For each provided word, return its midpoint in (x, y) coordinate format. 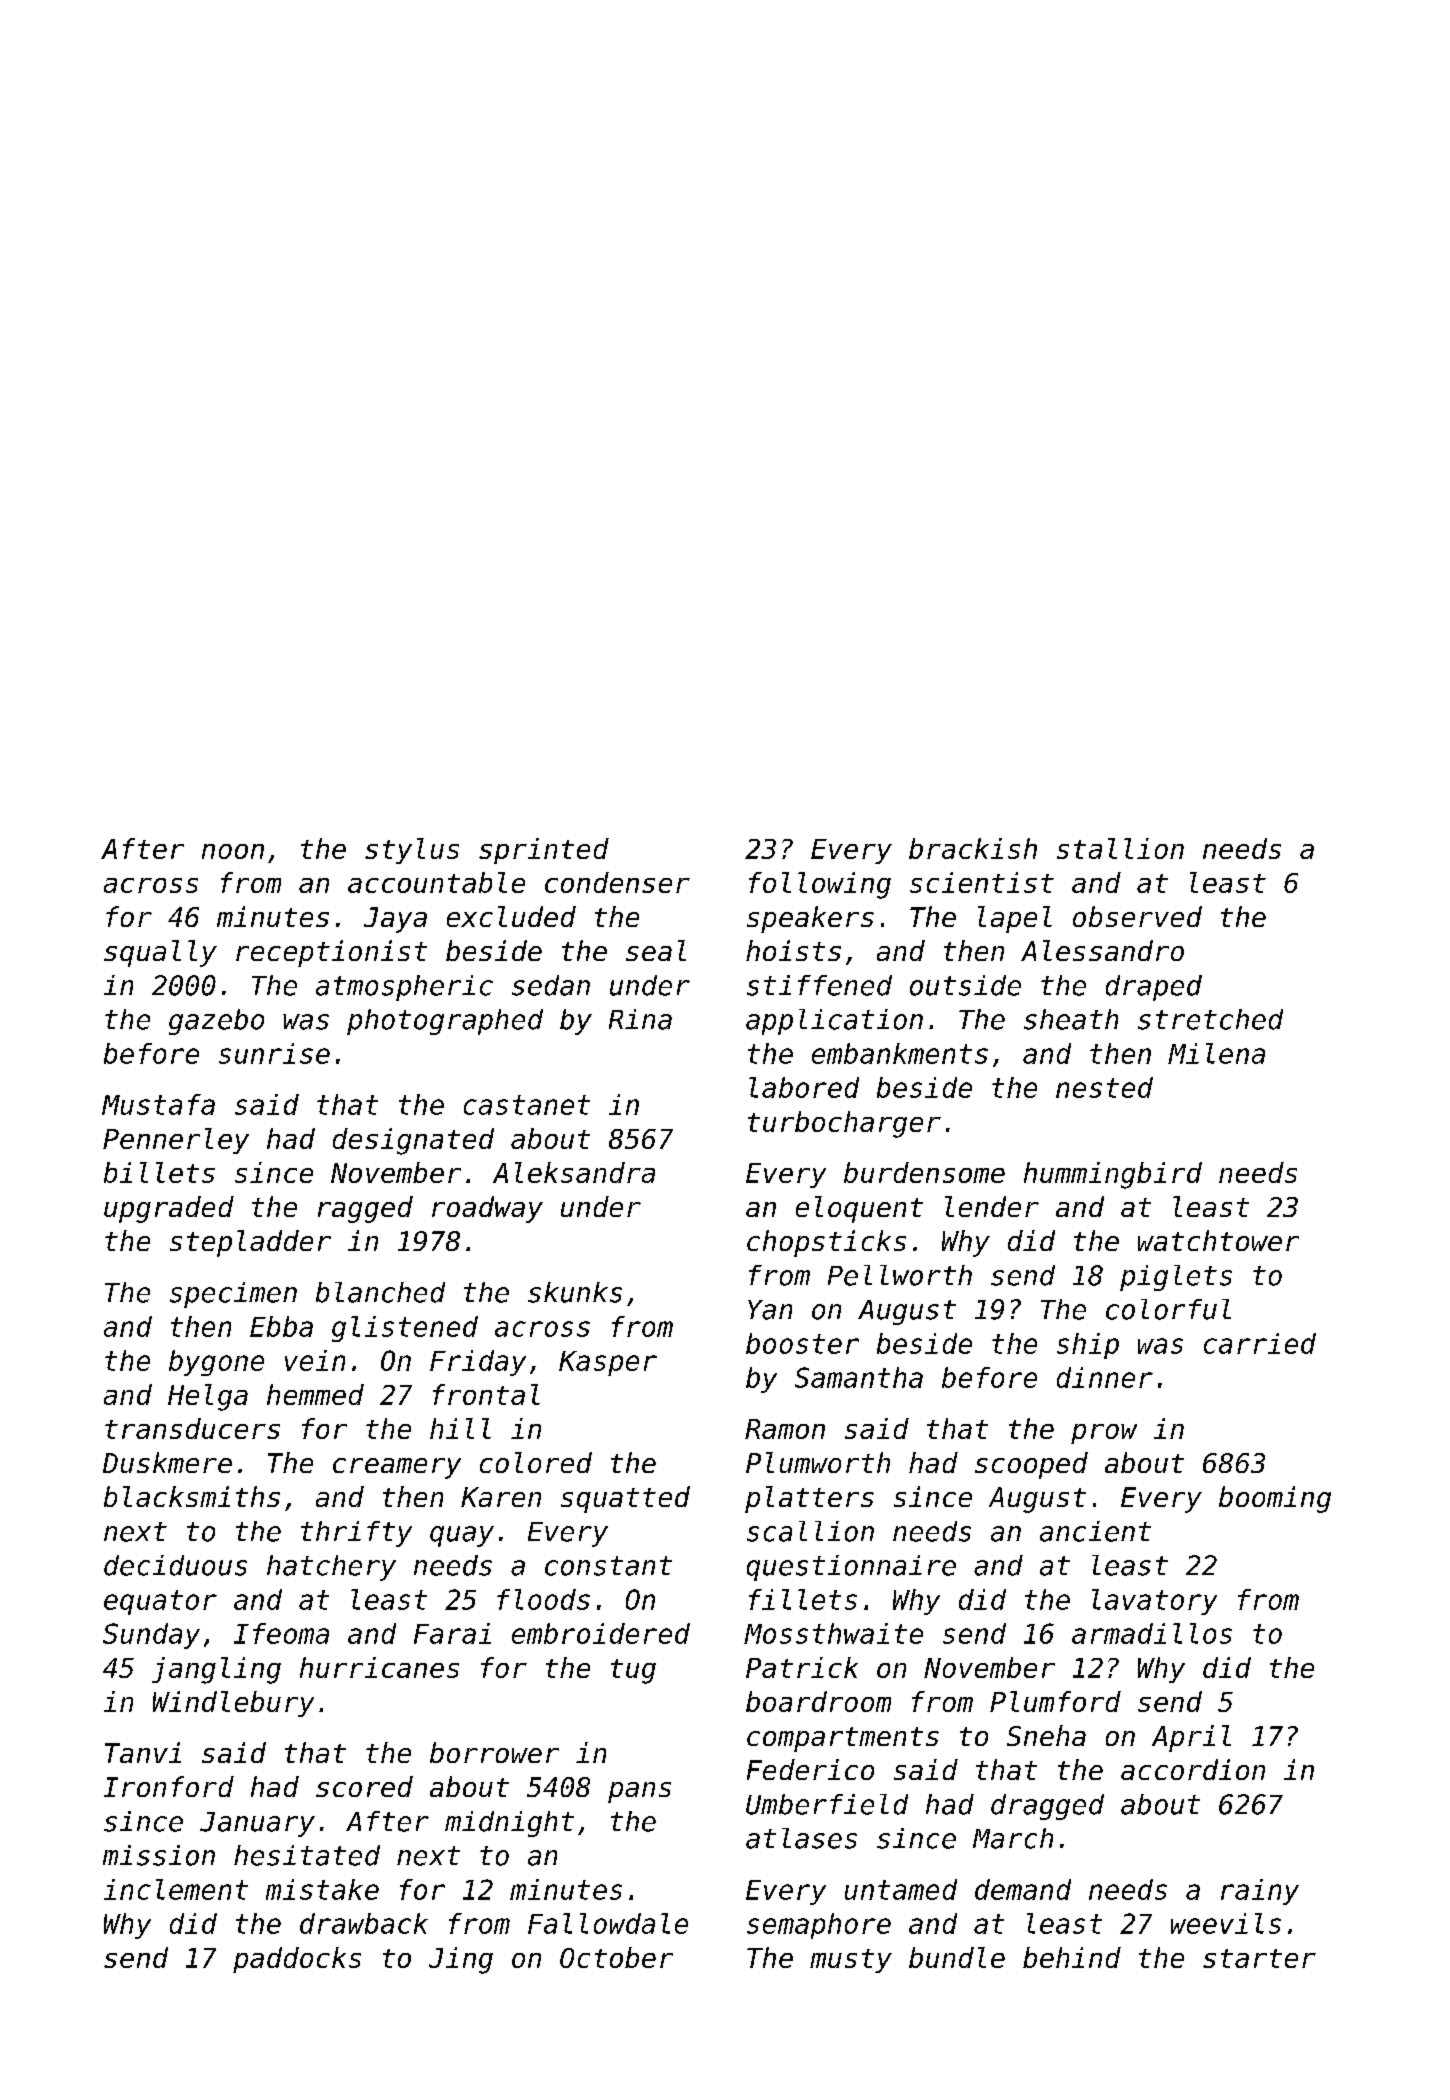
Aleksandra (574, 1172)
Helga (208, 1397)
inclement (176, 1889)
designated (413, 1141)
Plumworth (818, 1462)
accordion (1193, 1769)
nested (1104, 1087)
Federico (810, 1769)
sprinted (544, 851)
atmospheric (404, 988)
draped (1154, 988)
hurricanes (379, 1667)
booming (1275, 1499)
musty (851, 1961)
